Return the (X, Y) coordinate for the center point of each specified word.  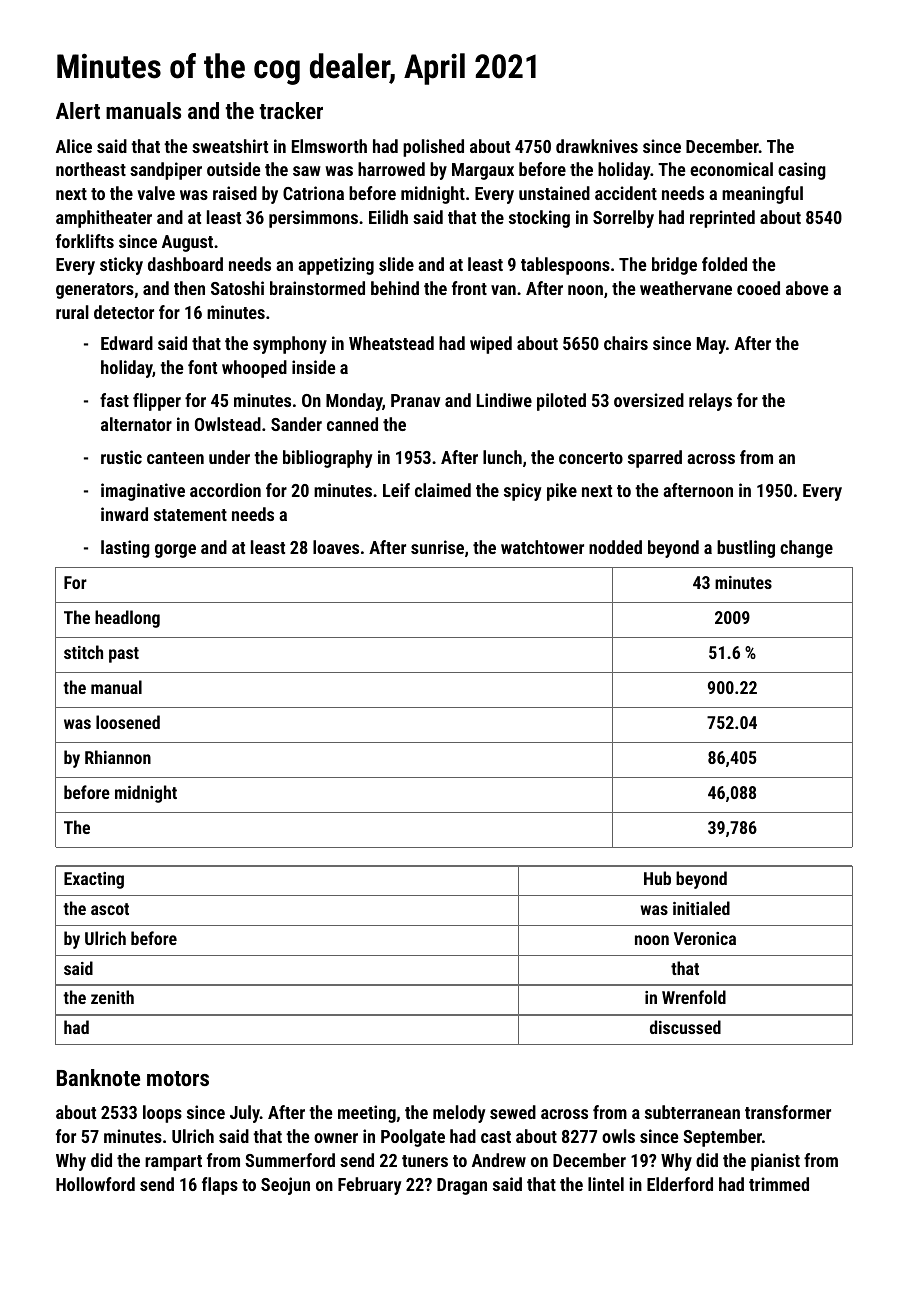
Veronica (705, 938)
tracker (291, 110)
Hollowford (95, 1184)
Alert (78, 110)
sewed (513, 1112)
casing (802, 171)
